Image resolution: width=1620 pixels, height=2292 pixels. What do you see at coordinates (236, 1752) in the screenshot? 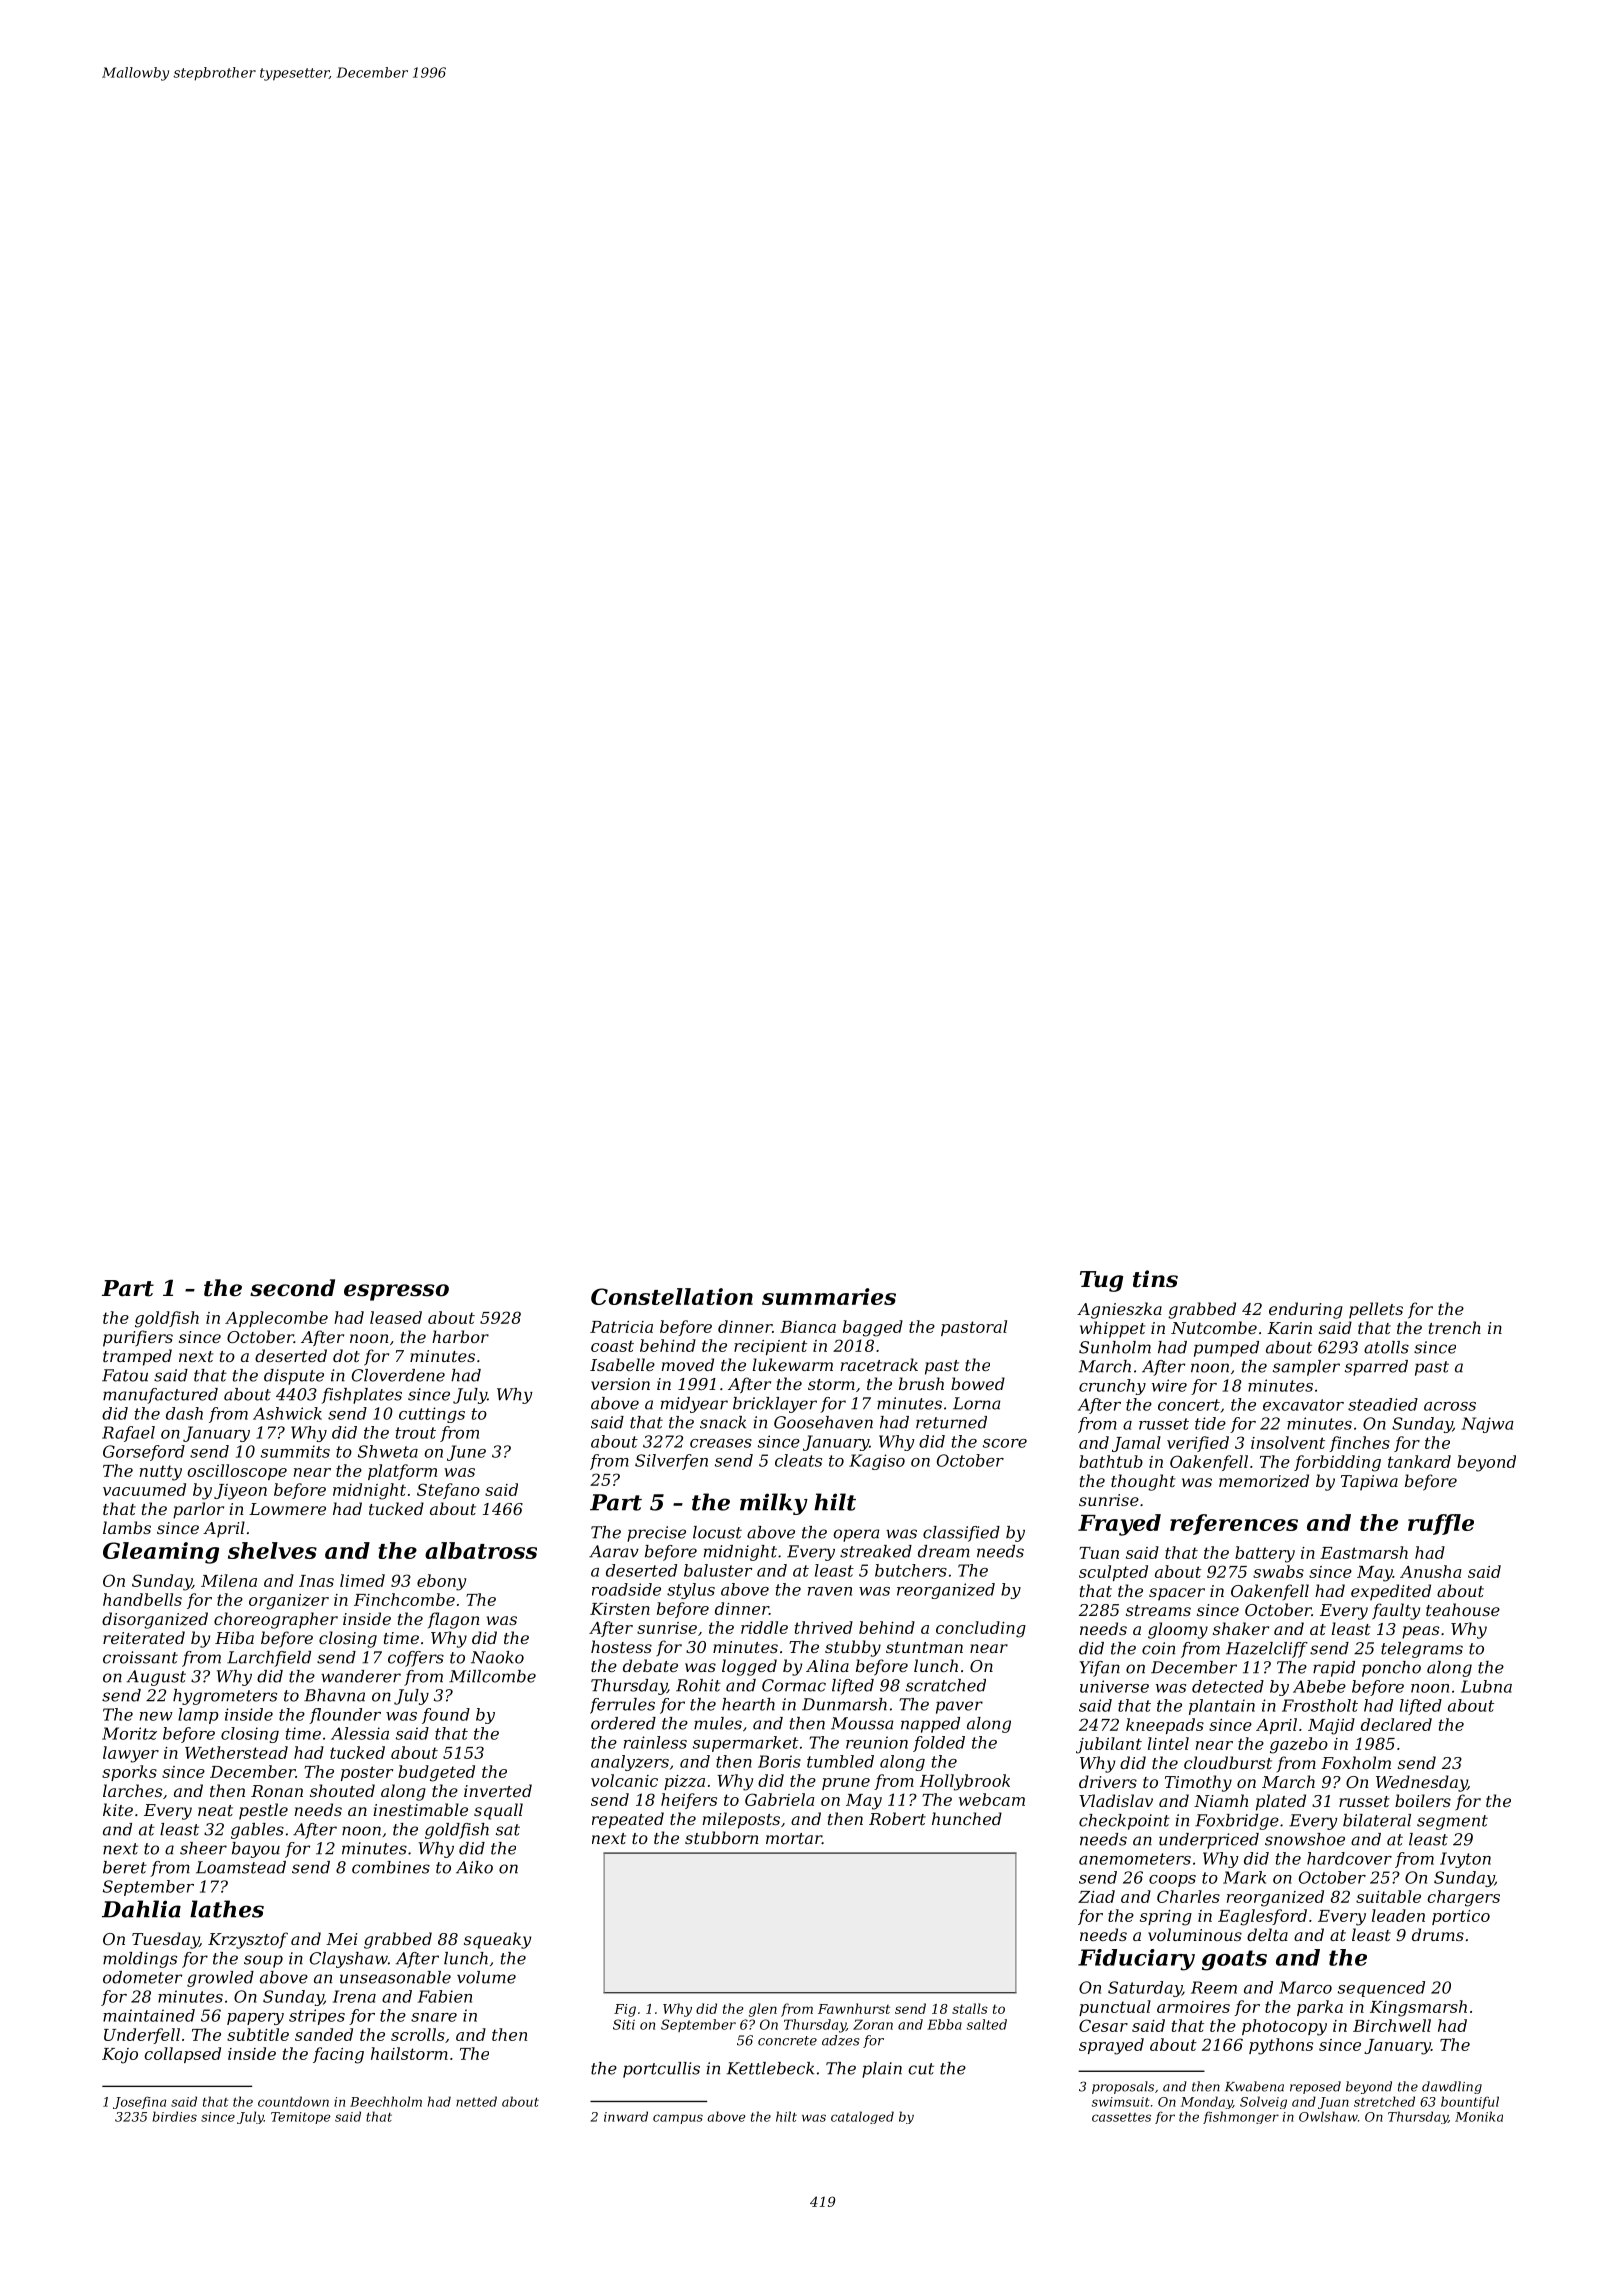
I see `Wetherstead` at bounding box center [236, 1752].
